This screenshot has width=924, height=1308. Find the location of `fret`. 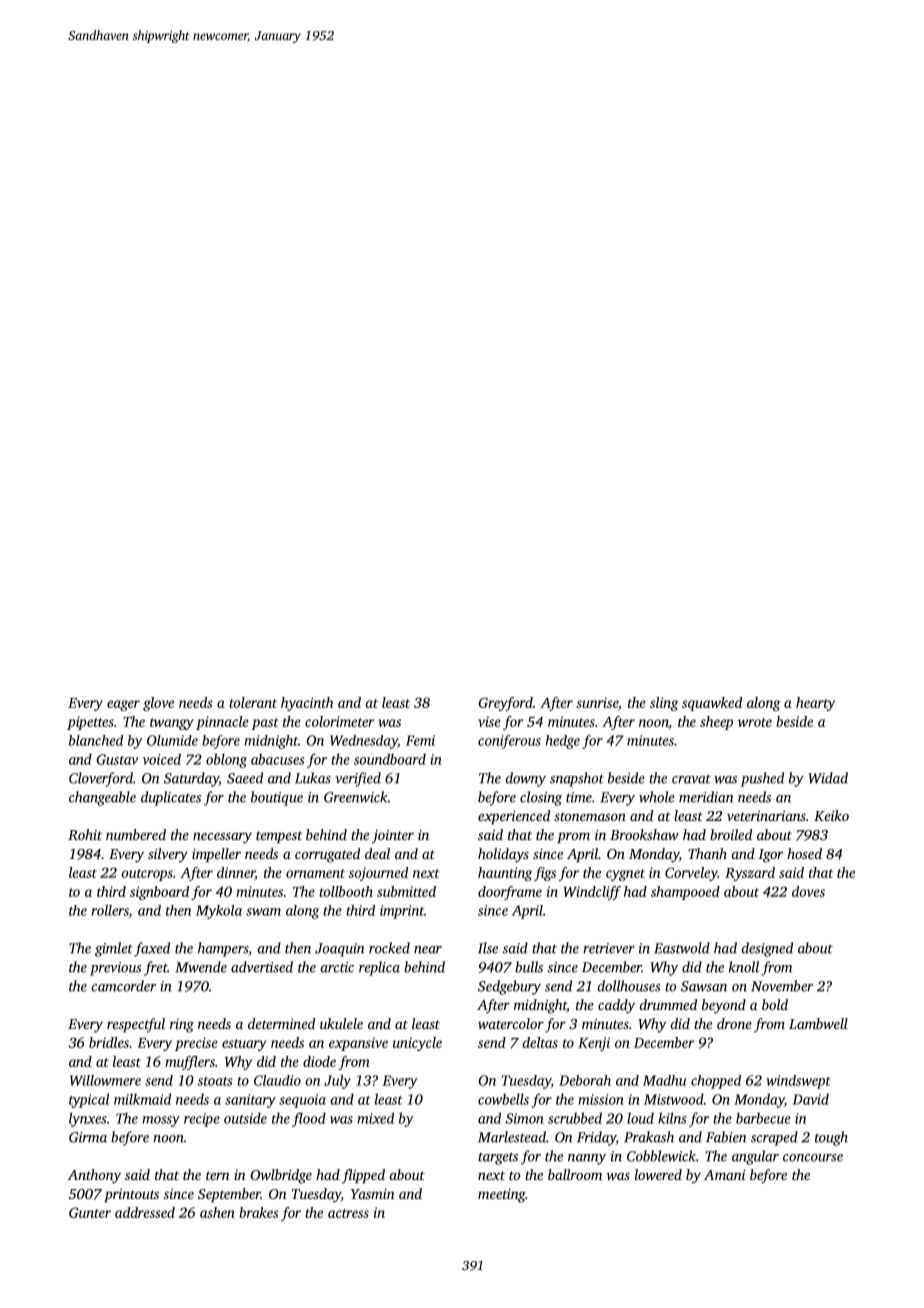

fret is located at coordinates (156, 968).
